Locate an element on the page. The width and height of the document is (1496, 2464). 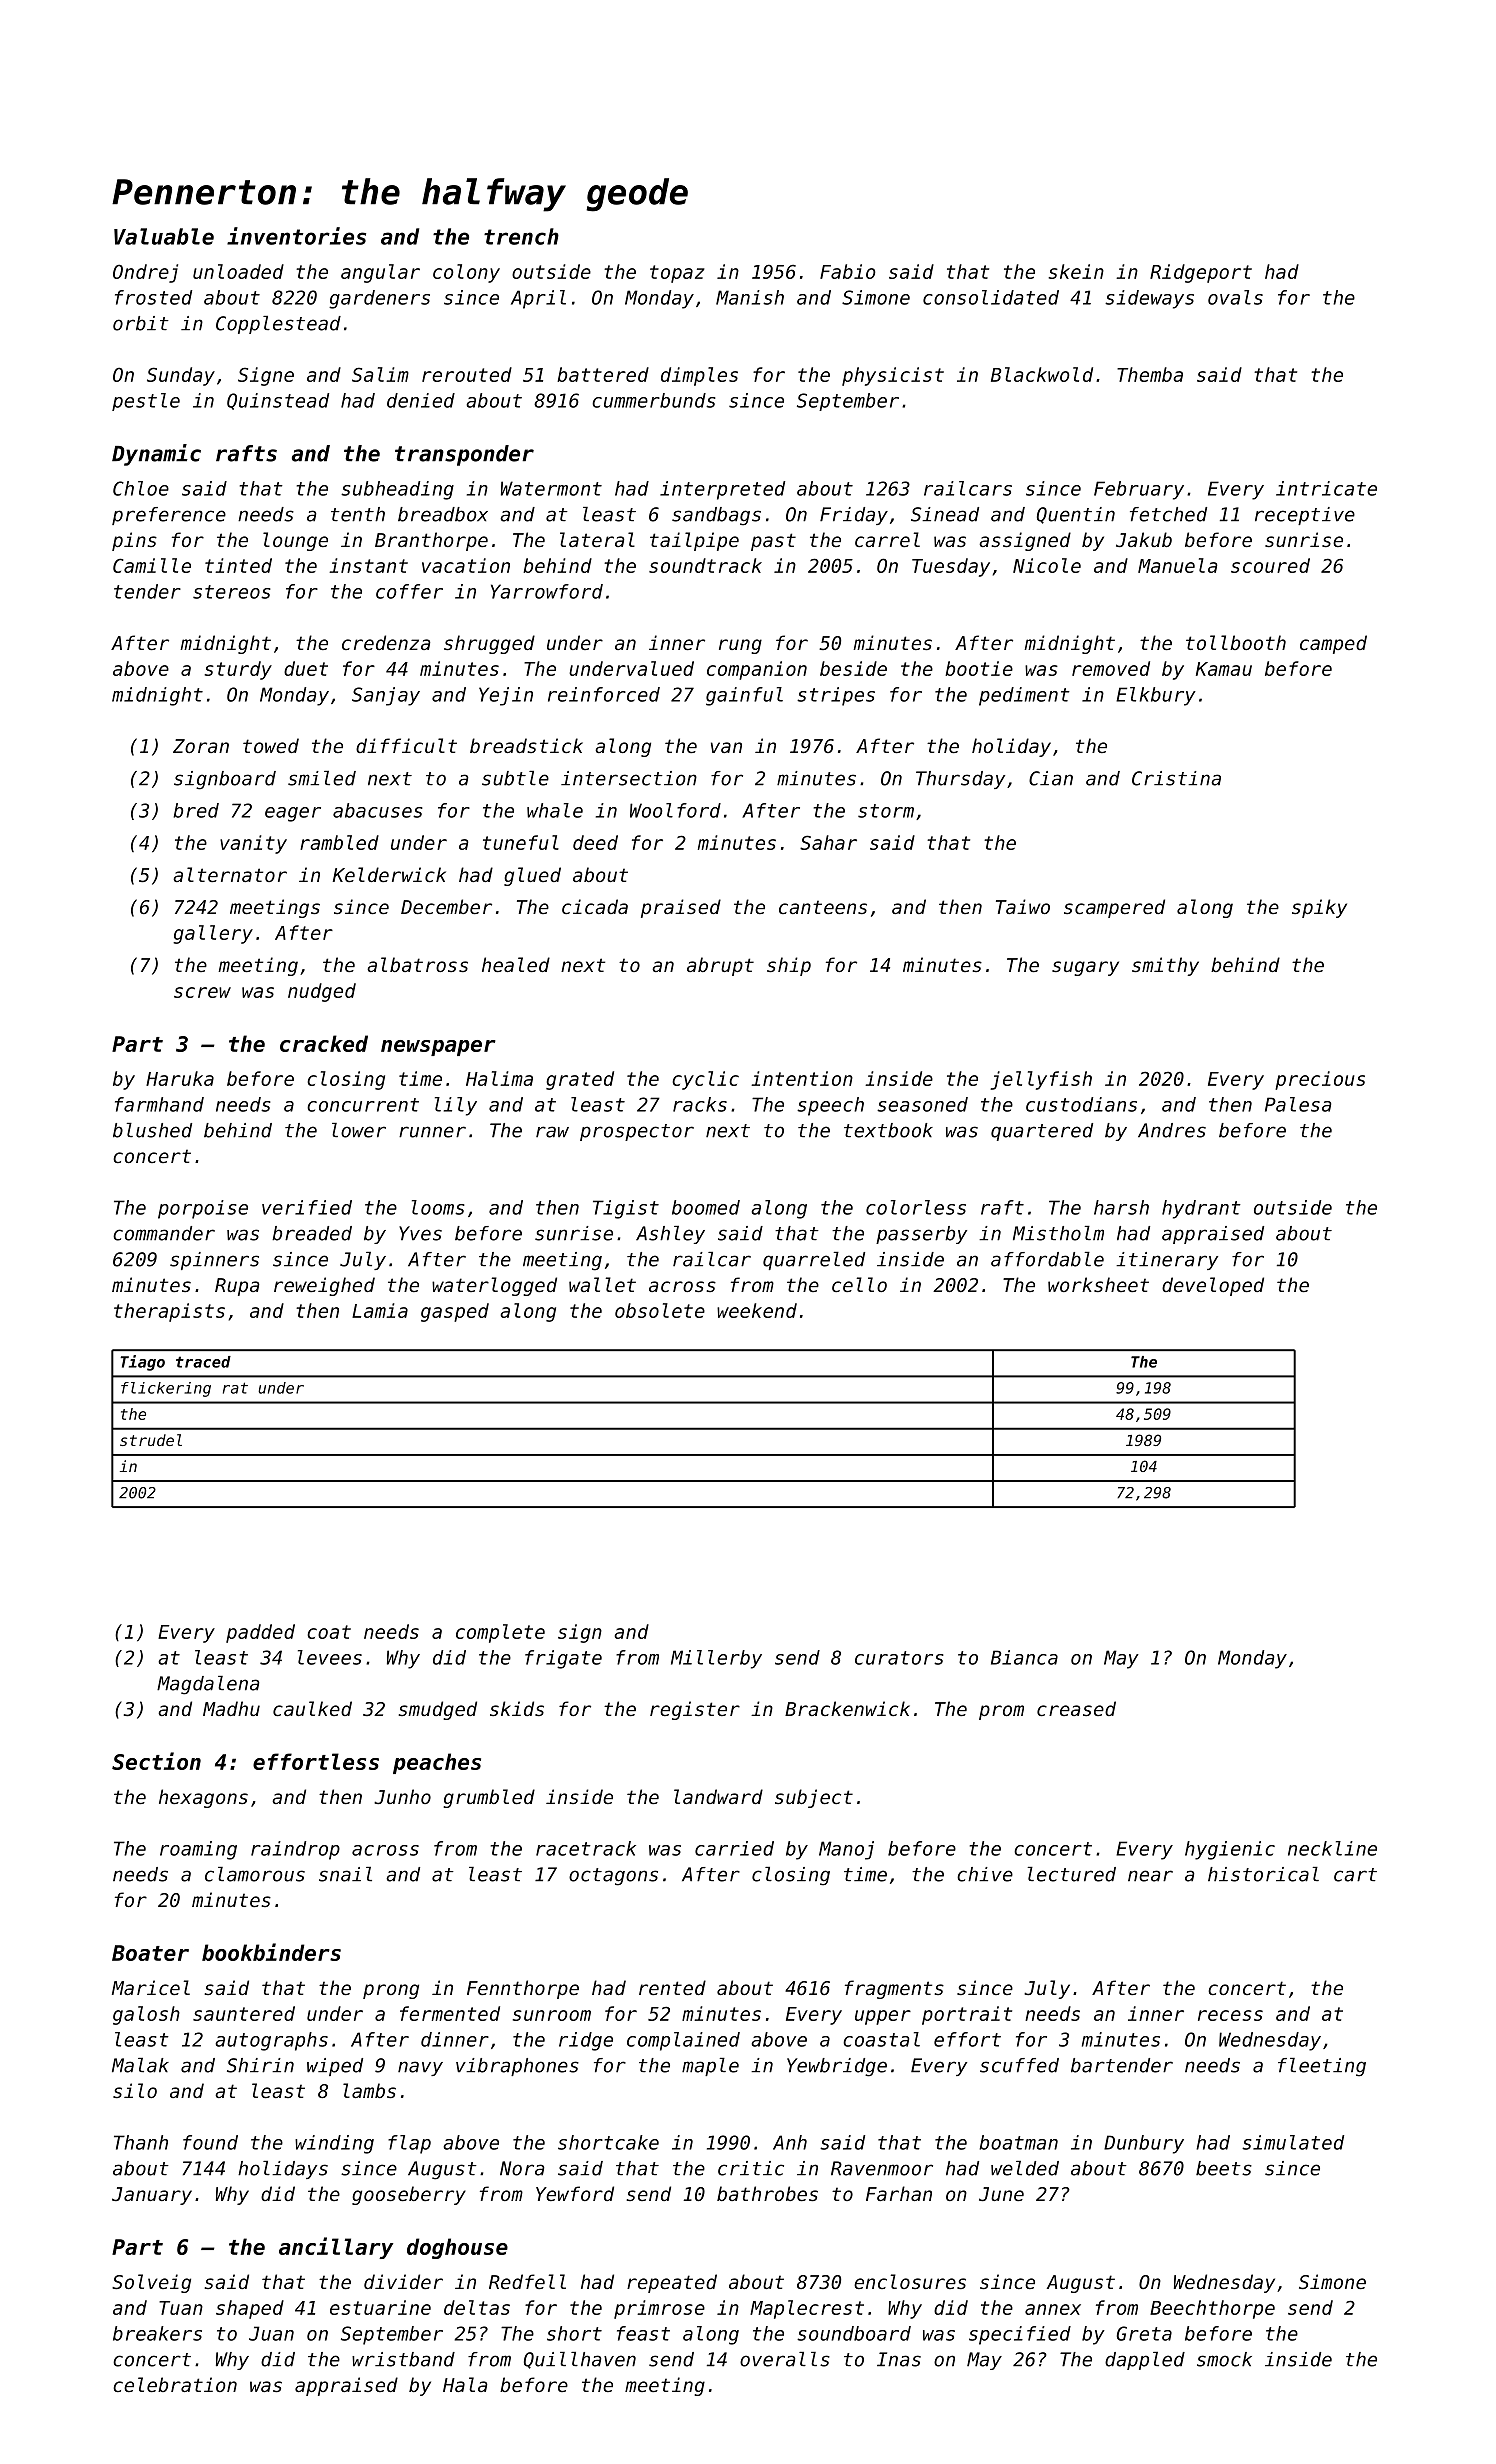
verified is located at coordinates (307, 1207).
